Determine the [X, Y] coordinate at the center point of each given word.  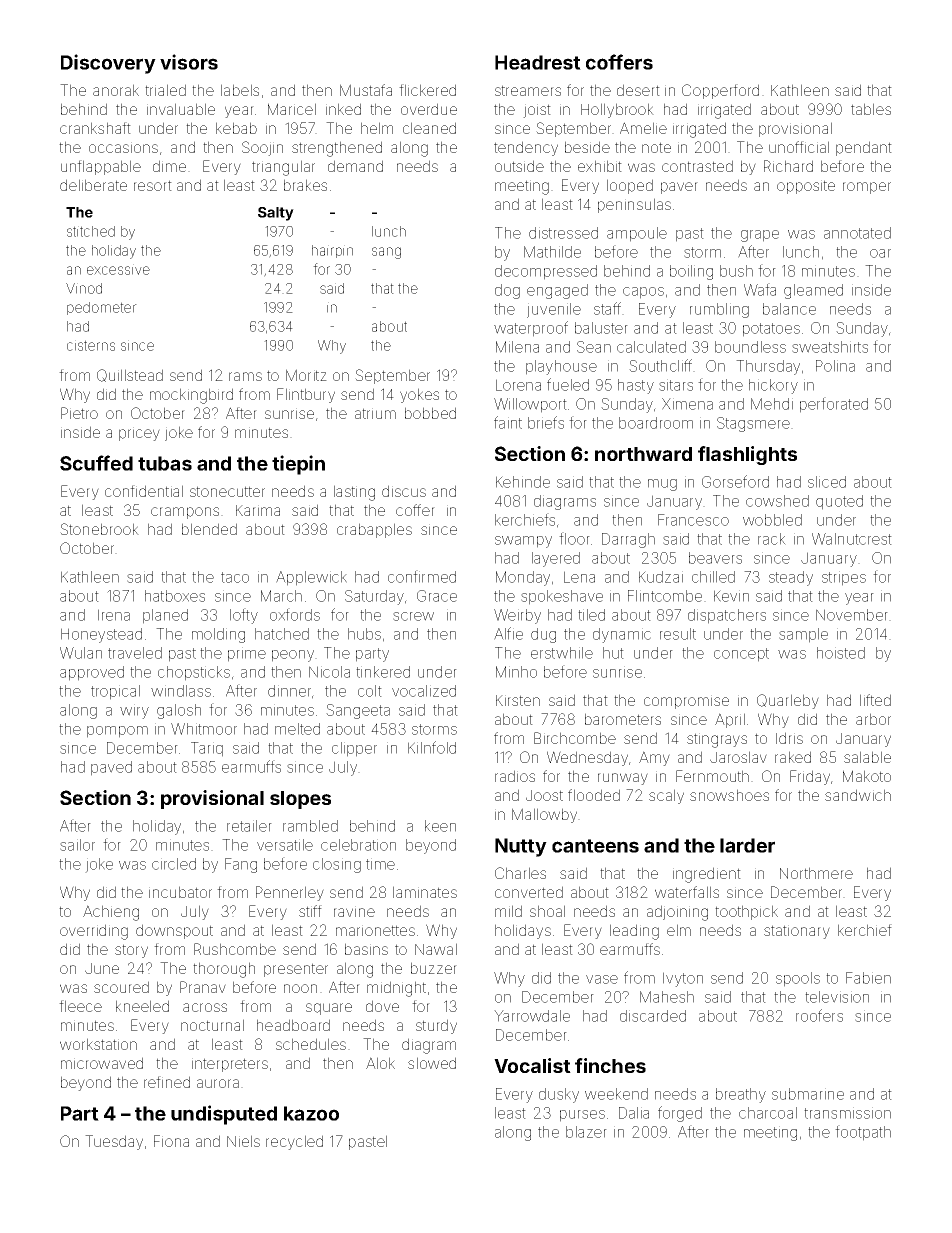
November [852, 615]
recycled [294, 1142]
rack [772, 539]
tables [871, 109]
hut [613, 653]
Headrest [538, 62]
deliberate [93, 185]
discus [404, 491]
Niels [243, 1141]
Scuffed [96, 463]
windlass [181, 691]
